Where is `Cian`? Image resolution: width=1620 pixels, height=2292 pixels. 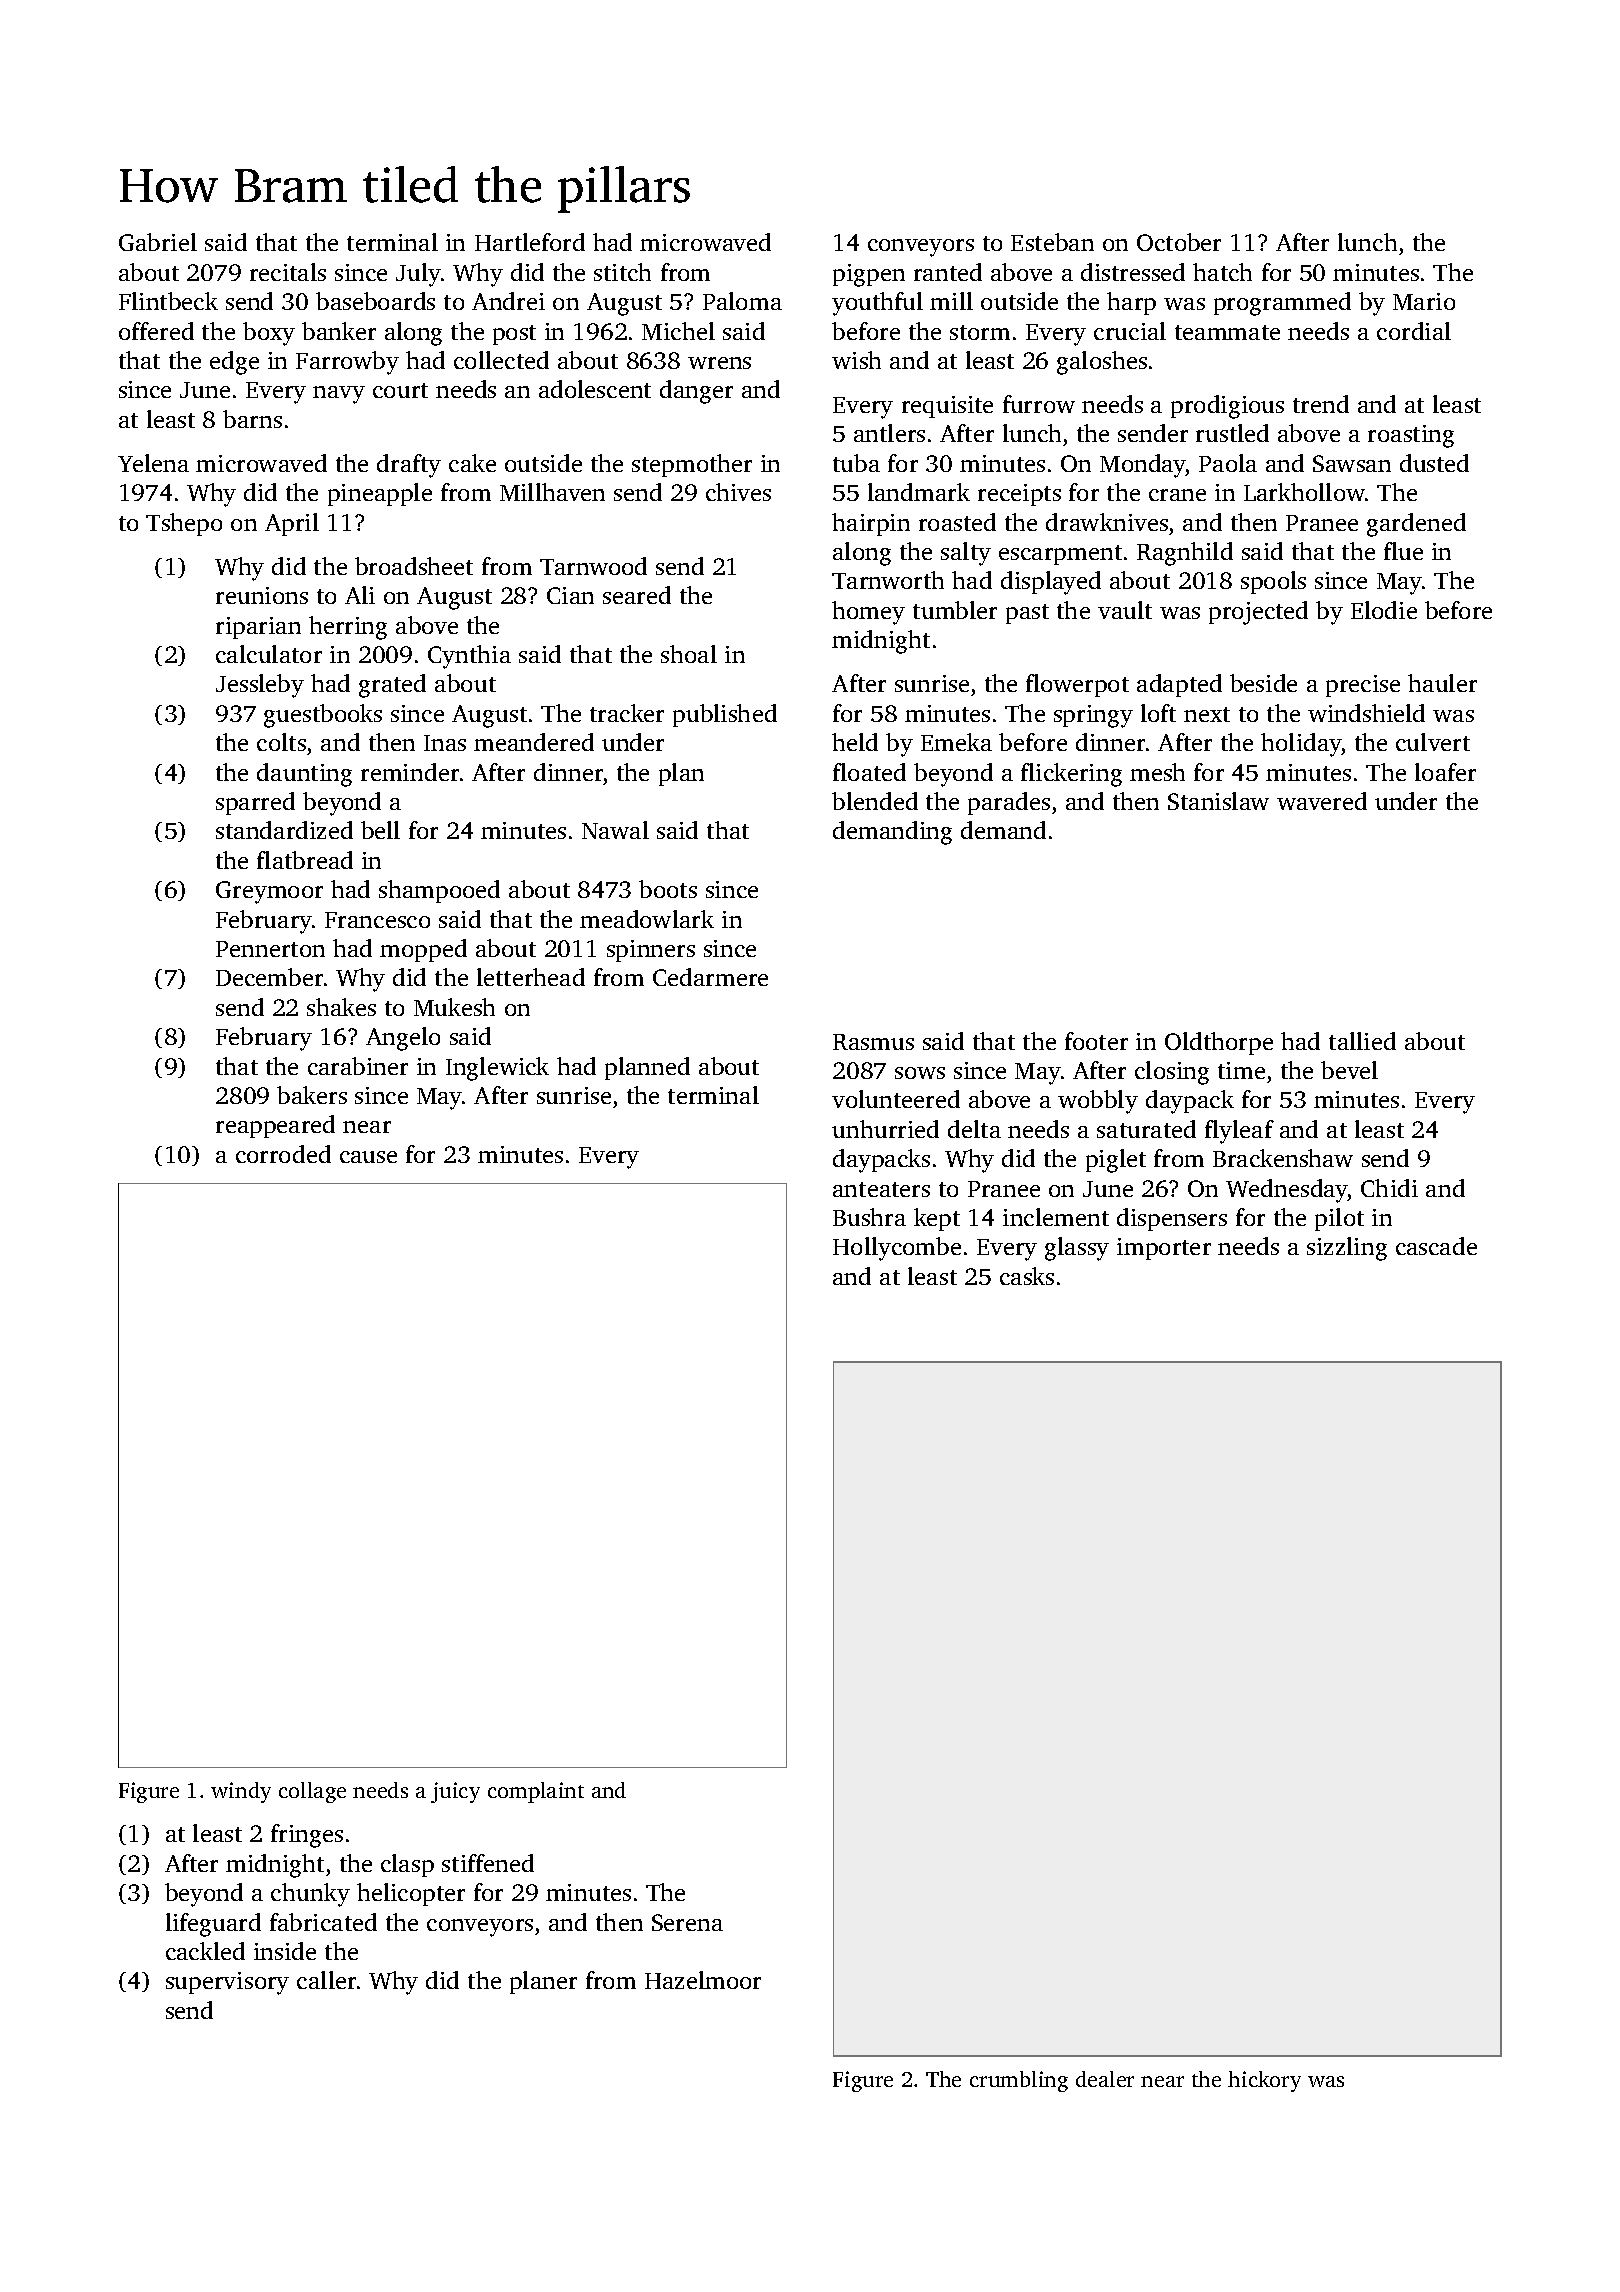 Cian is located at coordinates (570, 595).
